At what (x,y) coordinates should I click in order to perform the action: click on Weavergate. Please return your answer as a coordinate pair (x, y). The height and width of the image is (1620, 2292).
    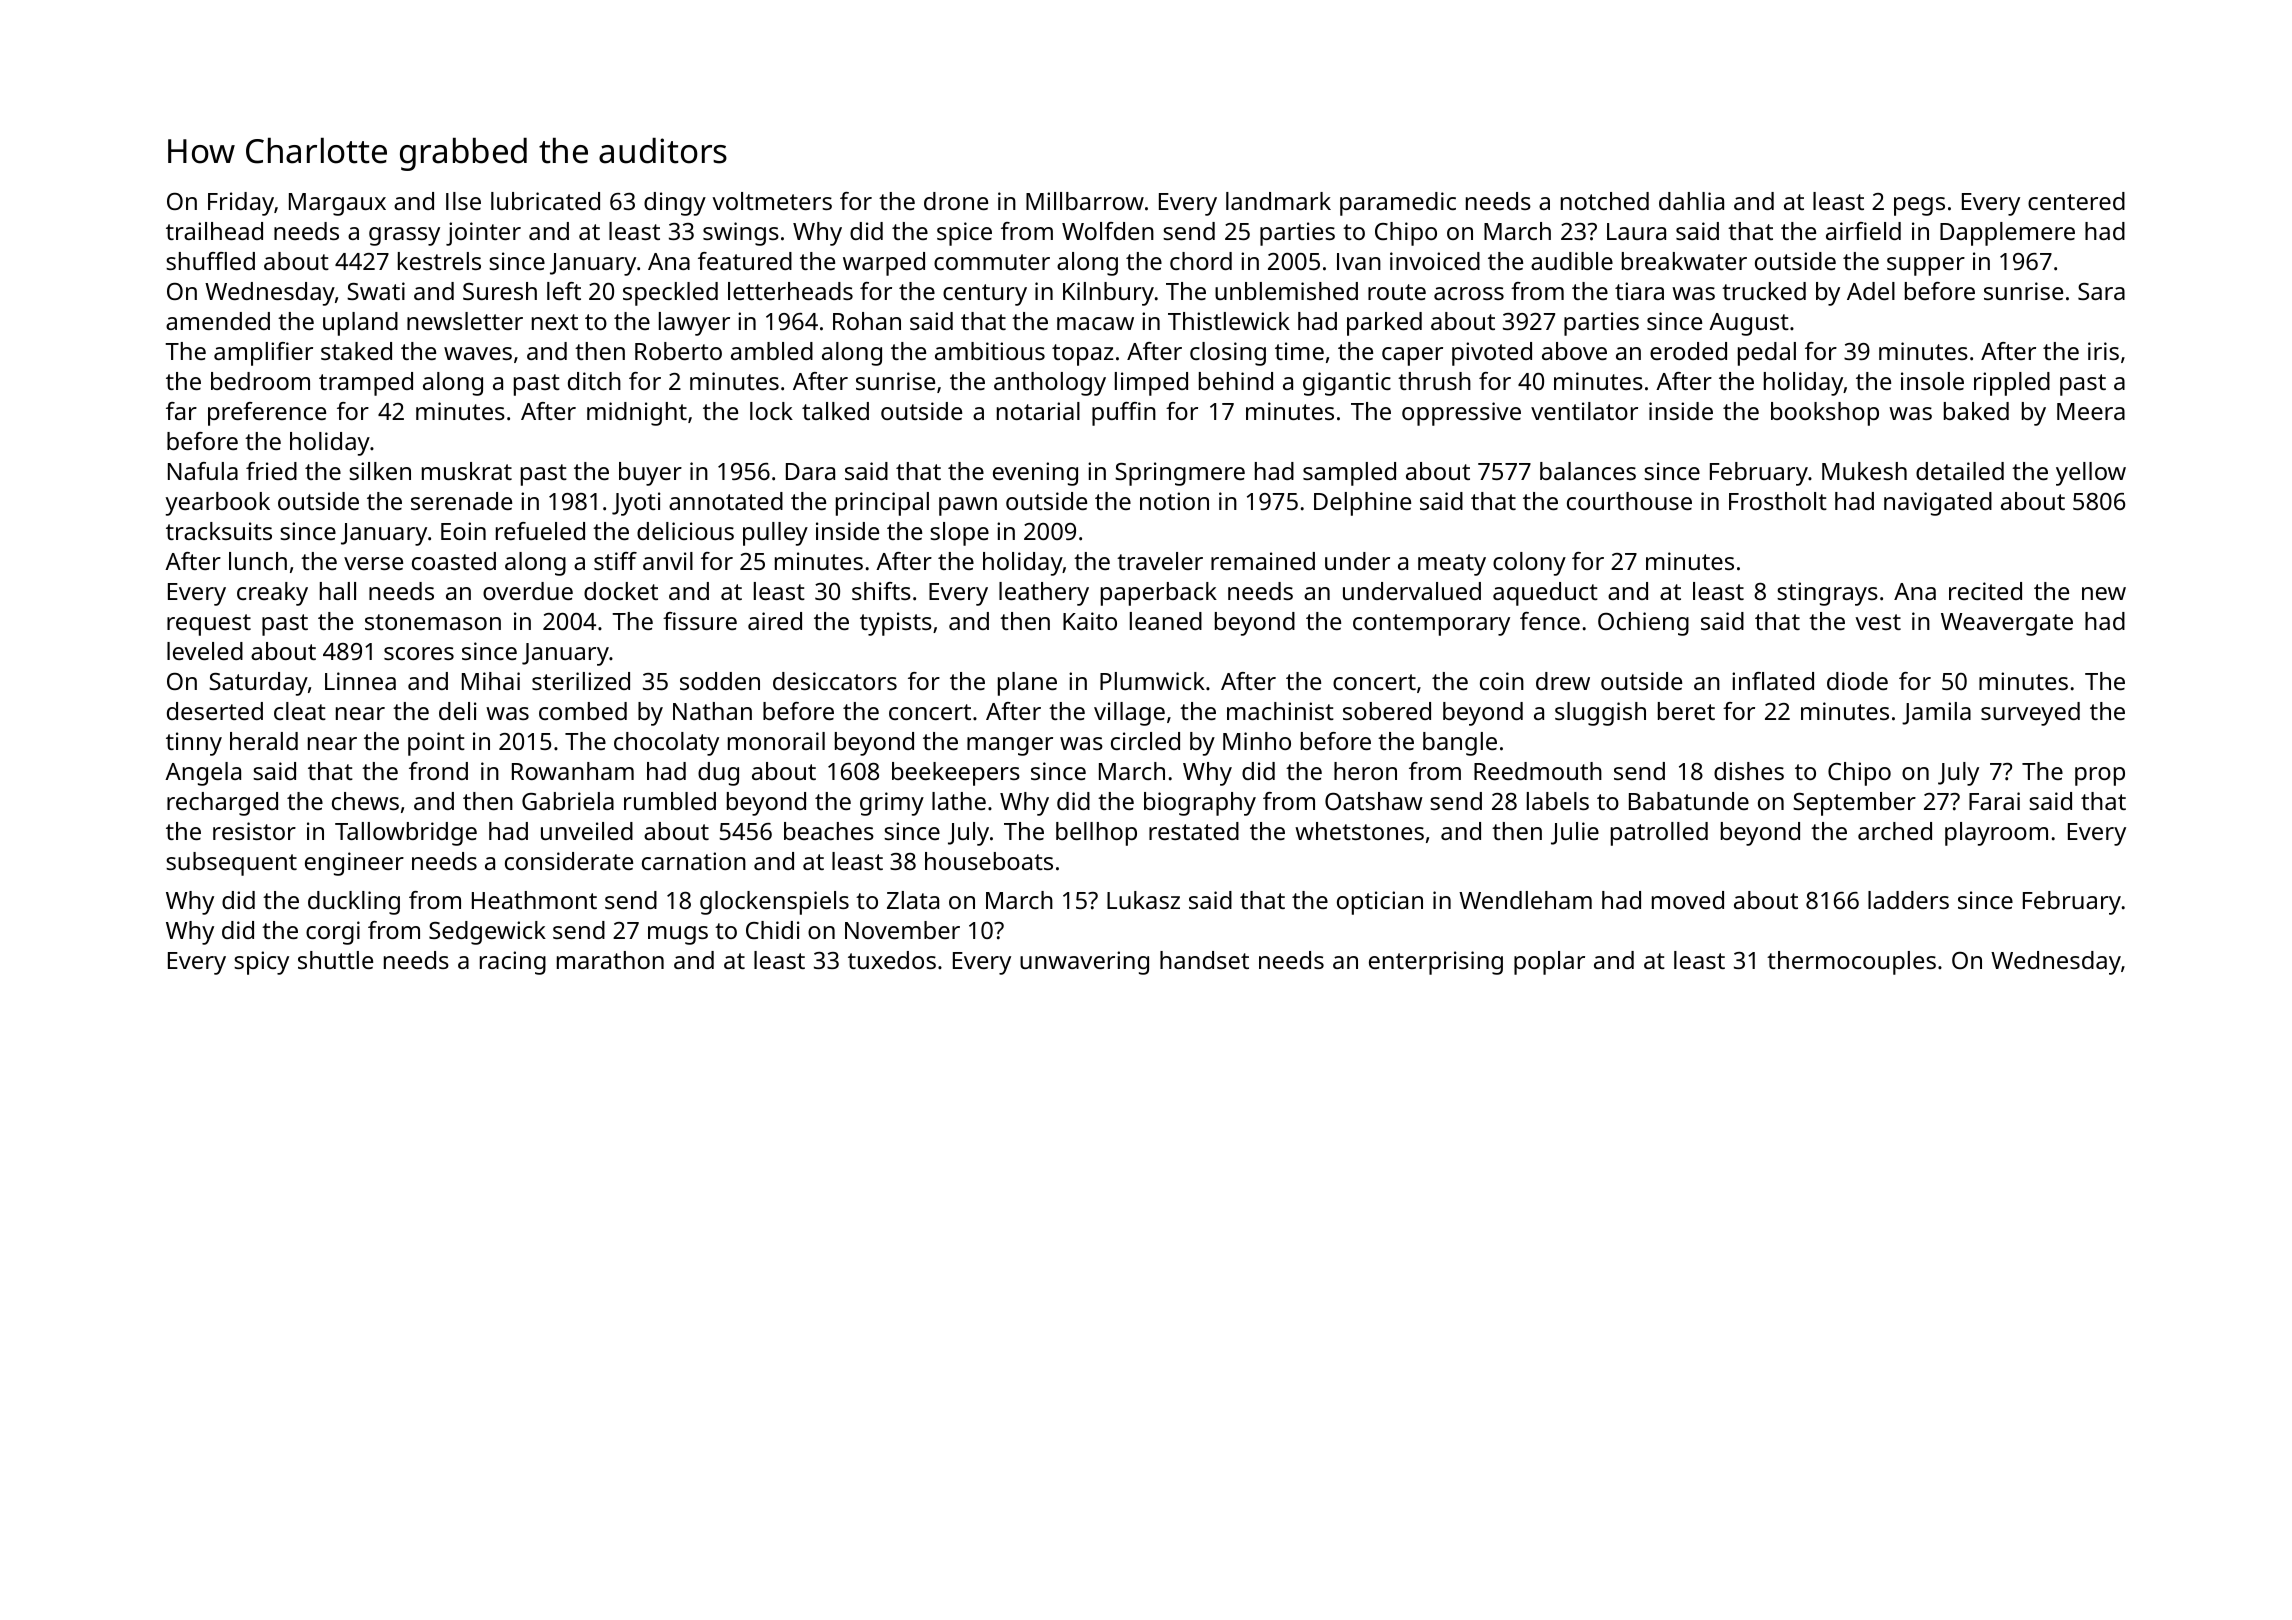
    Looking at the image, I should click on (2007, 624).
